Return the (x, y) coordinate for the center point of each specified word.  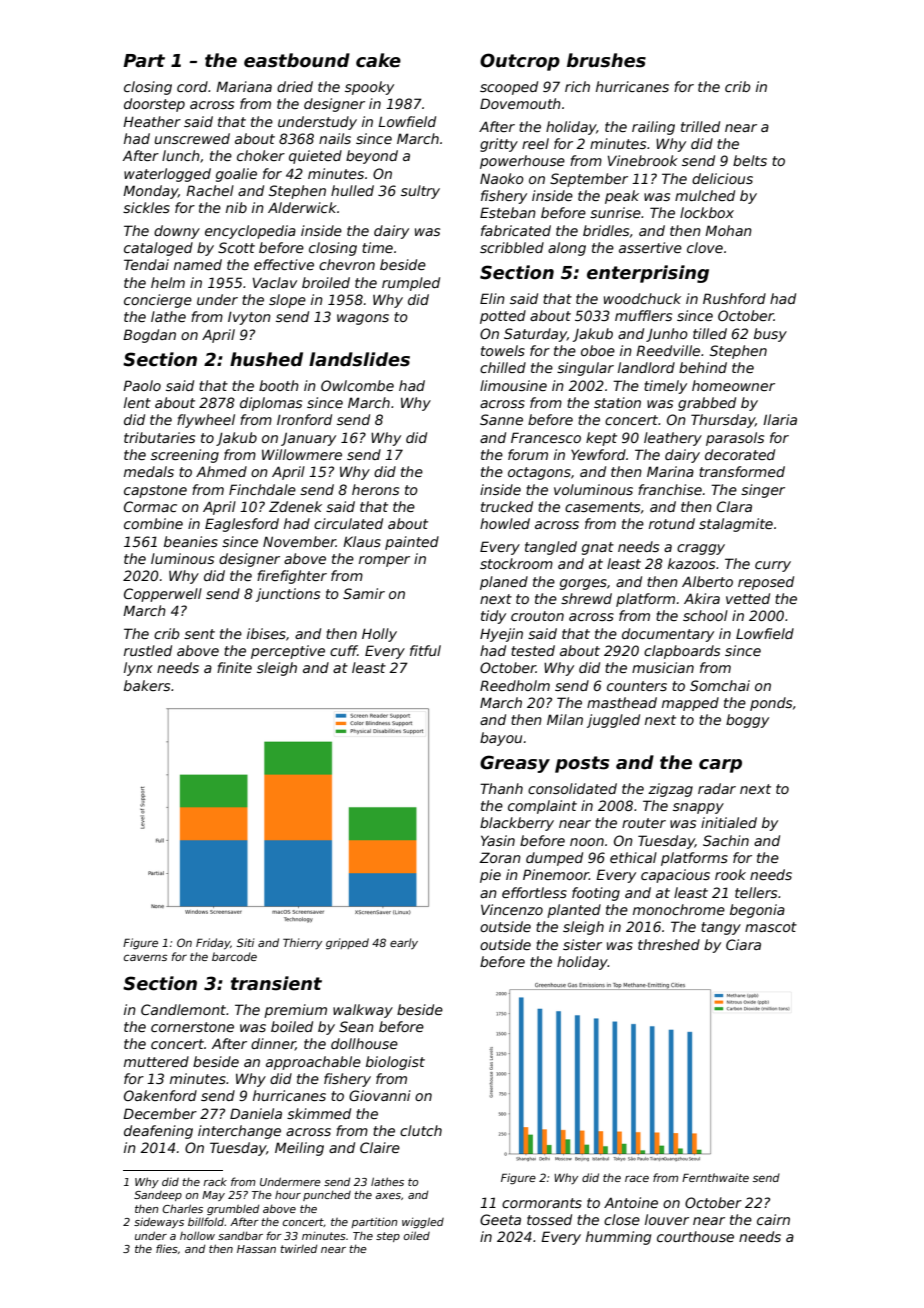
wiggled (423, 1222)
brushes (606, 60)
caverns (145, 957)
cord (192, 86)
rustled (148, 650)
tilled (710, 333)
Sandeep (158, 1196)
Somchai (720, 685)
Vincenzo (512, 909)
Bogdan (149, 336)
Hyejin (501, 635)
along (567, 249)
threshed (669, 944)
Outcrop (520, 62)
